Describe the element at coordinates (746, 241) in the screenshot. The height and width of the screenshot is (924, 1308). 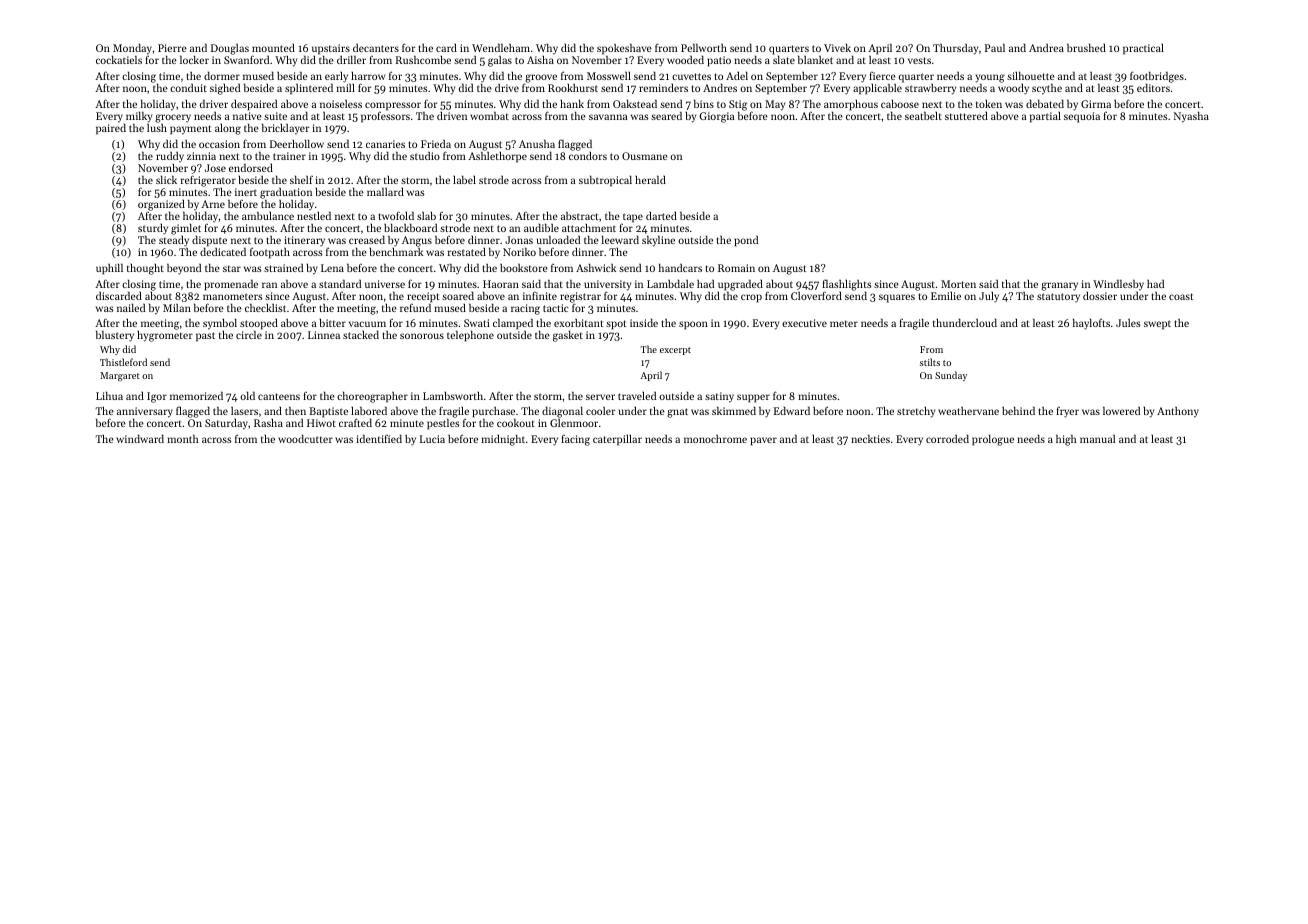
I see `pond` at that location.
